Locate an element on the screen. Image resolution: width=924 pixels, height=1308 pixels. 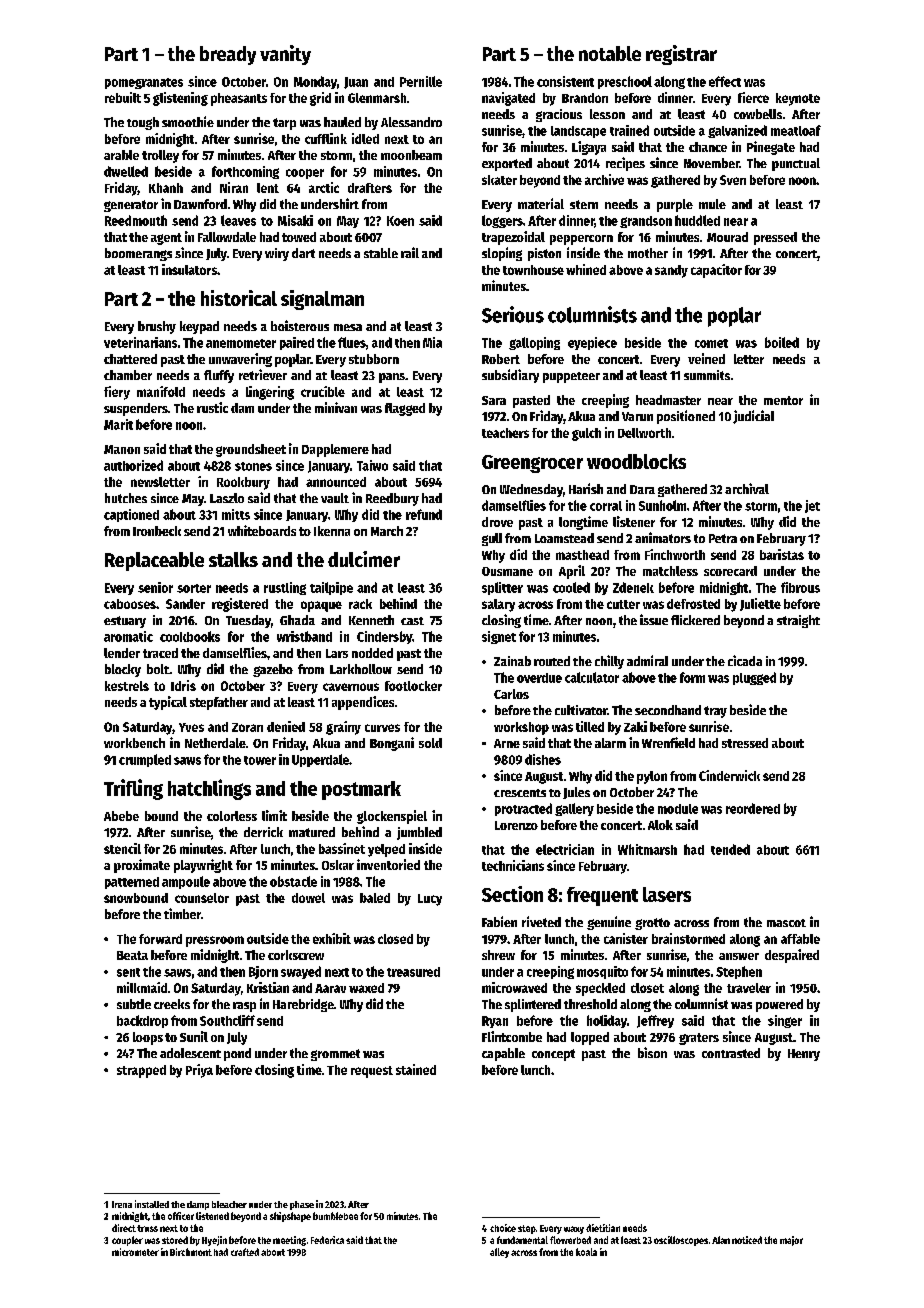
Abebe is located at coordinates (121, 816).
